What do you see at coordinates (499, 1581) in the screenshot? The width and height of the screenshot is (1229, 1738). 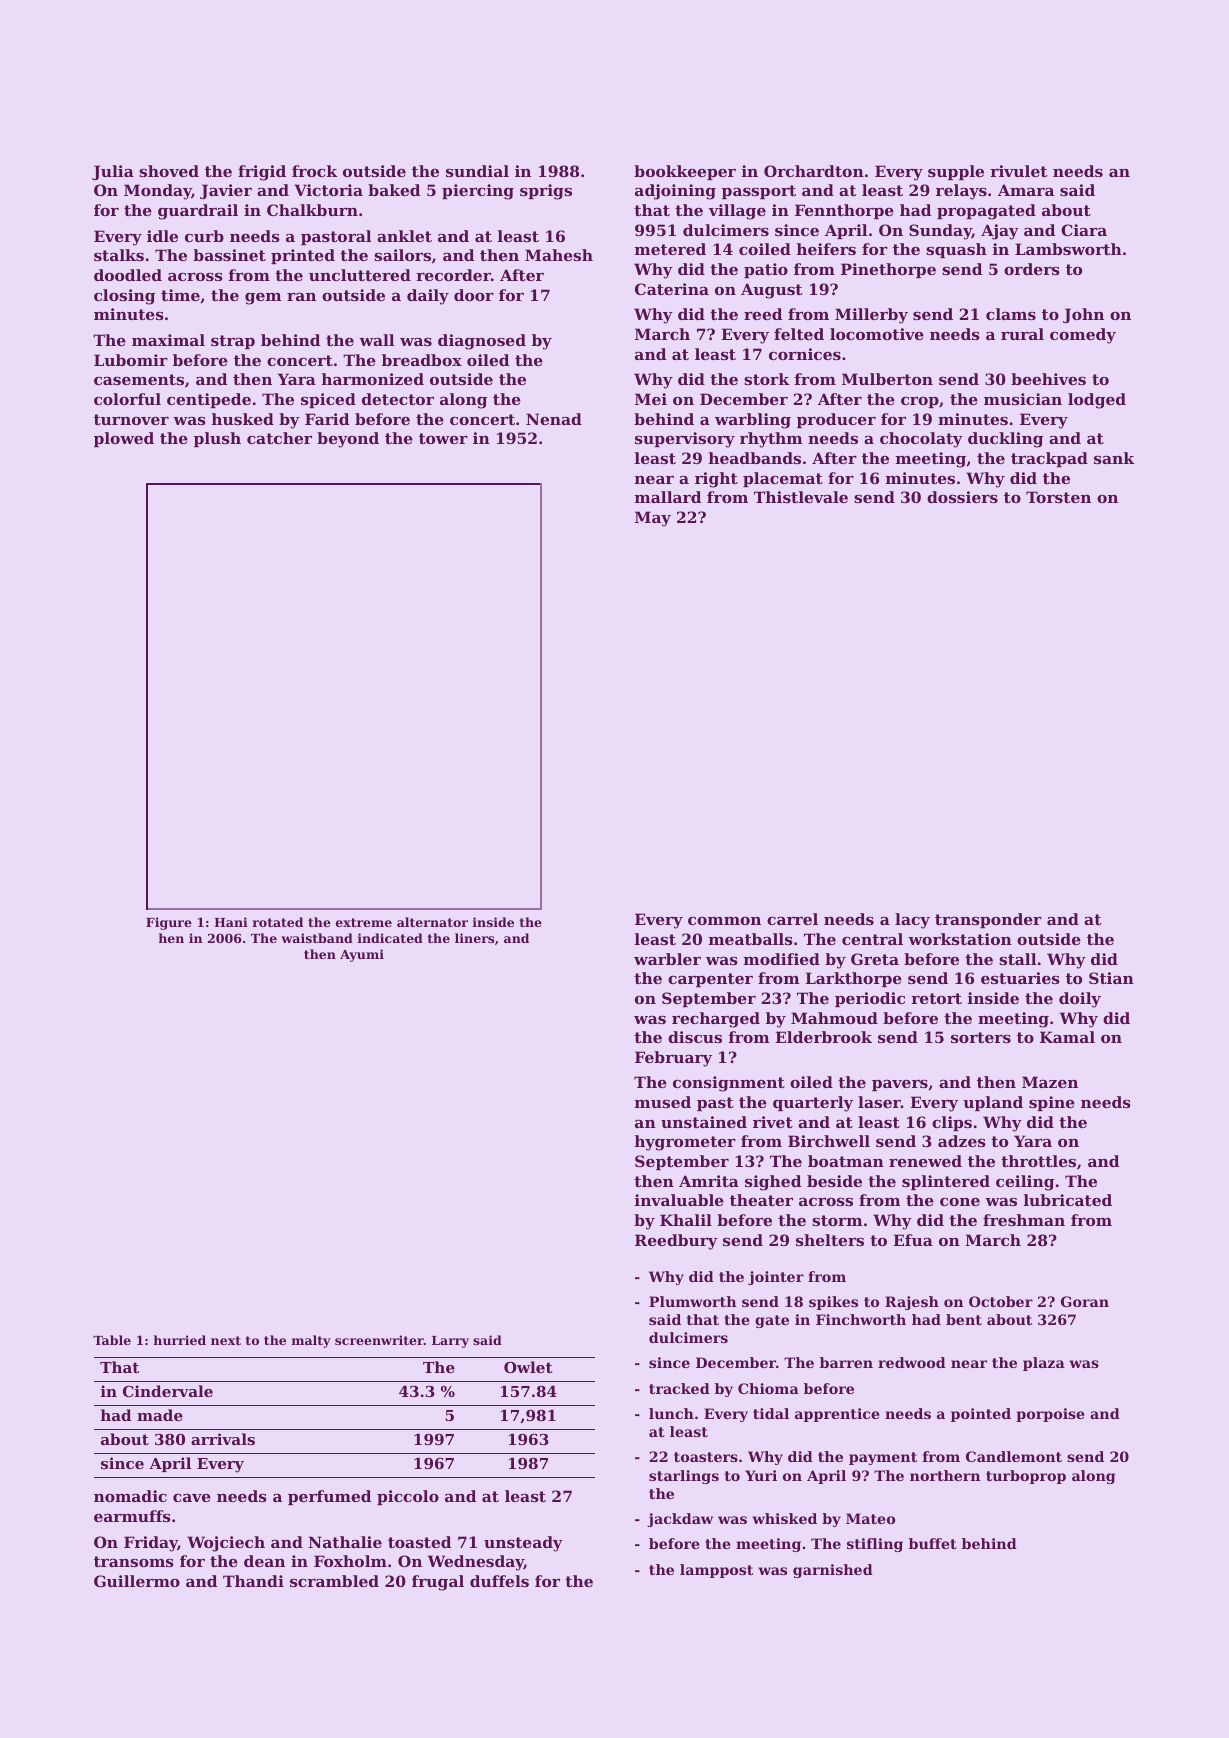 I see `duffels` at bounding box center [499, 1581].
